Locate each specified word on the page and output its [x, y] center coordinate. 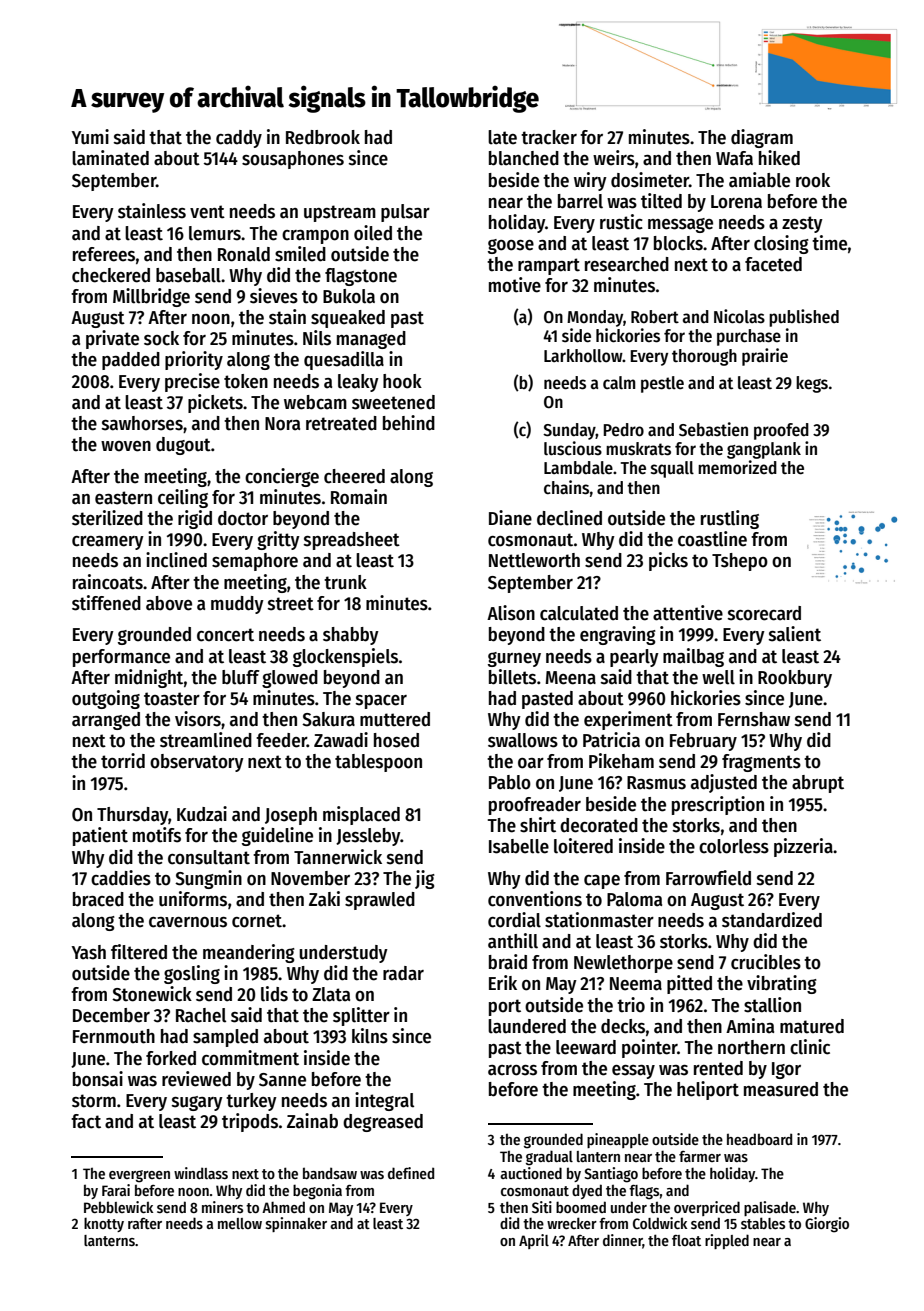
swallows [523, 740]
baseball [188, 275]
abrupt [818, 784]
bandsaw [330, 1173]
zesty [802, 224]
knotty [104, 1224]
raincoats [108, 582]
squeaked [348, 319]
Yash [89, 952]
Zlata [331, 994]
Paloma [634, 899]
